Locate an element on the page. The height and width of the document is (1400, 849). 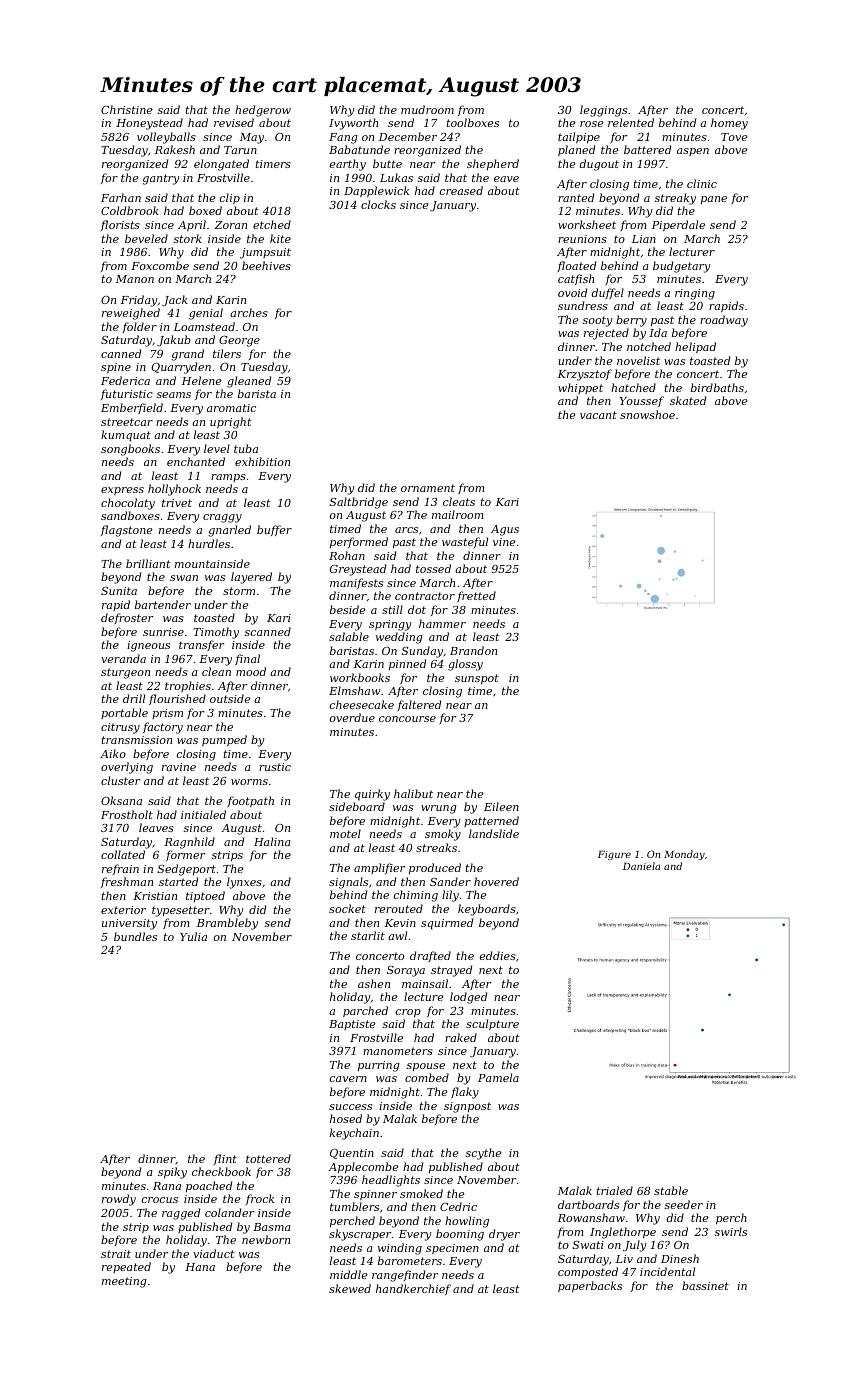
initialed is located at coordinates (203, 814).
